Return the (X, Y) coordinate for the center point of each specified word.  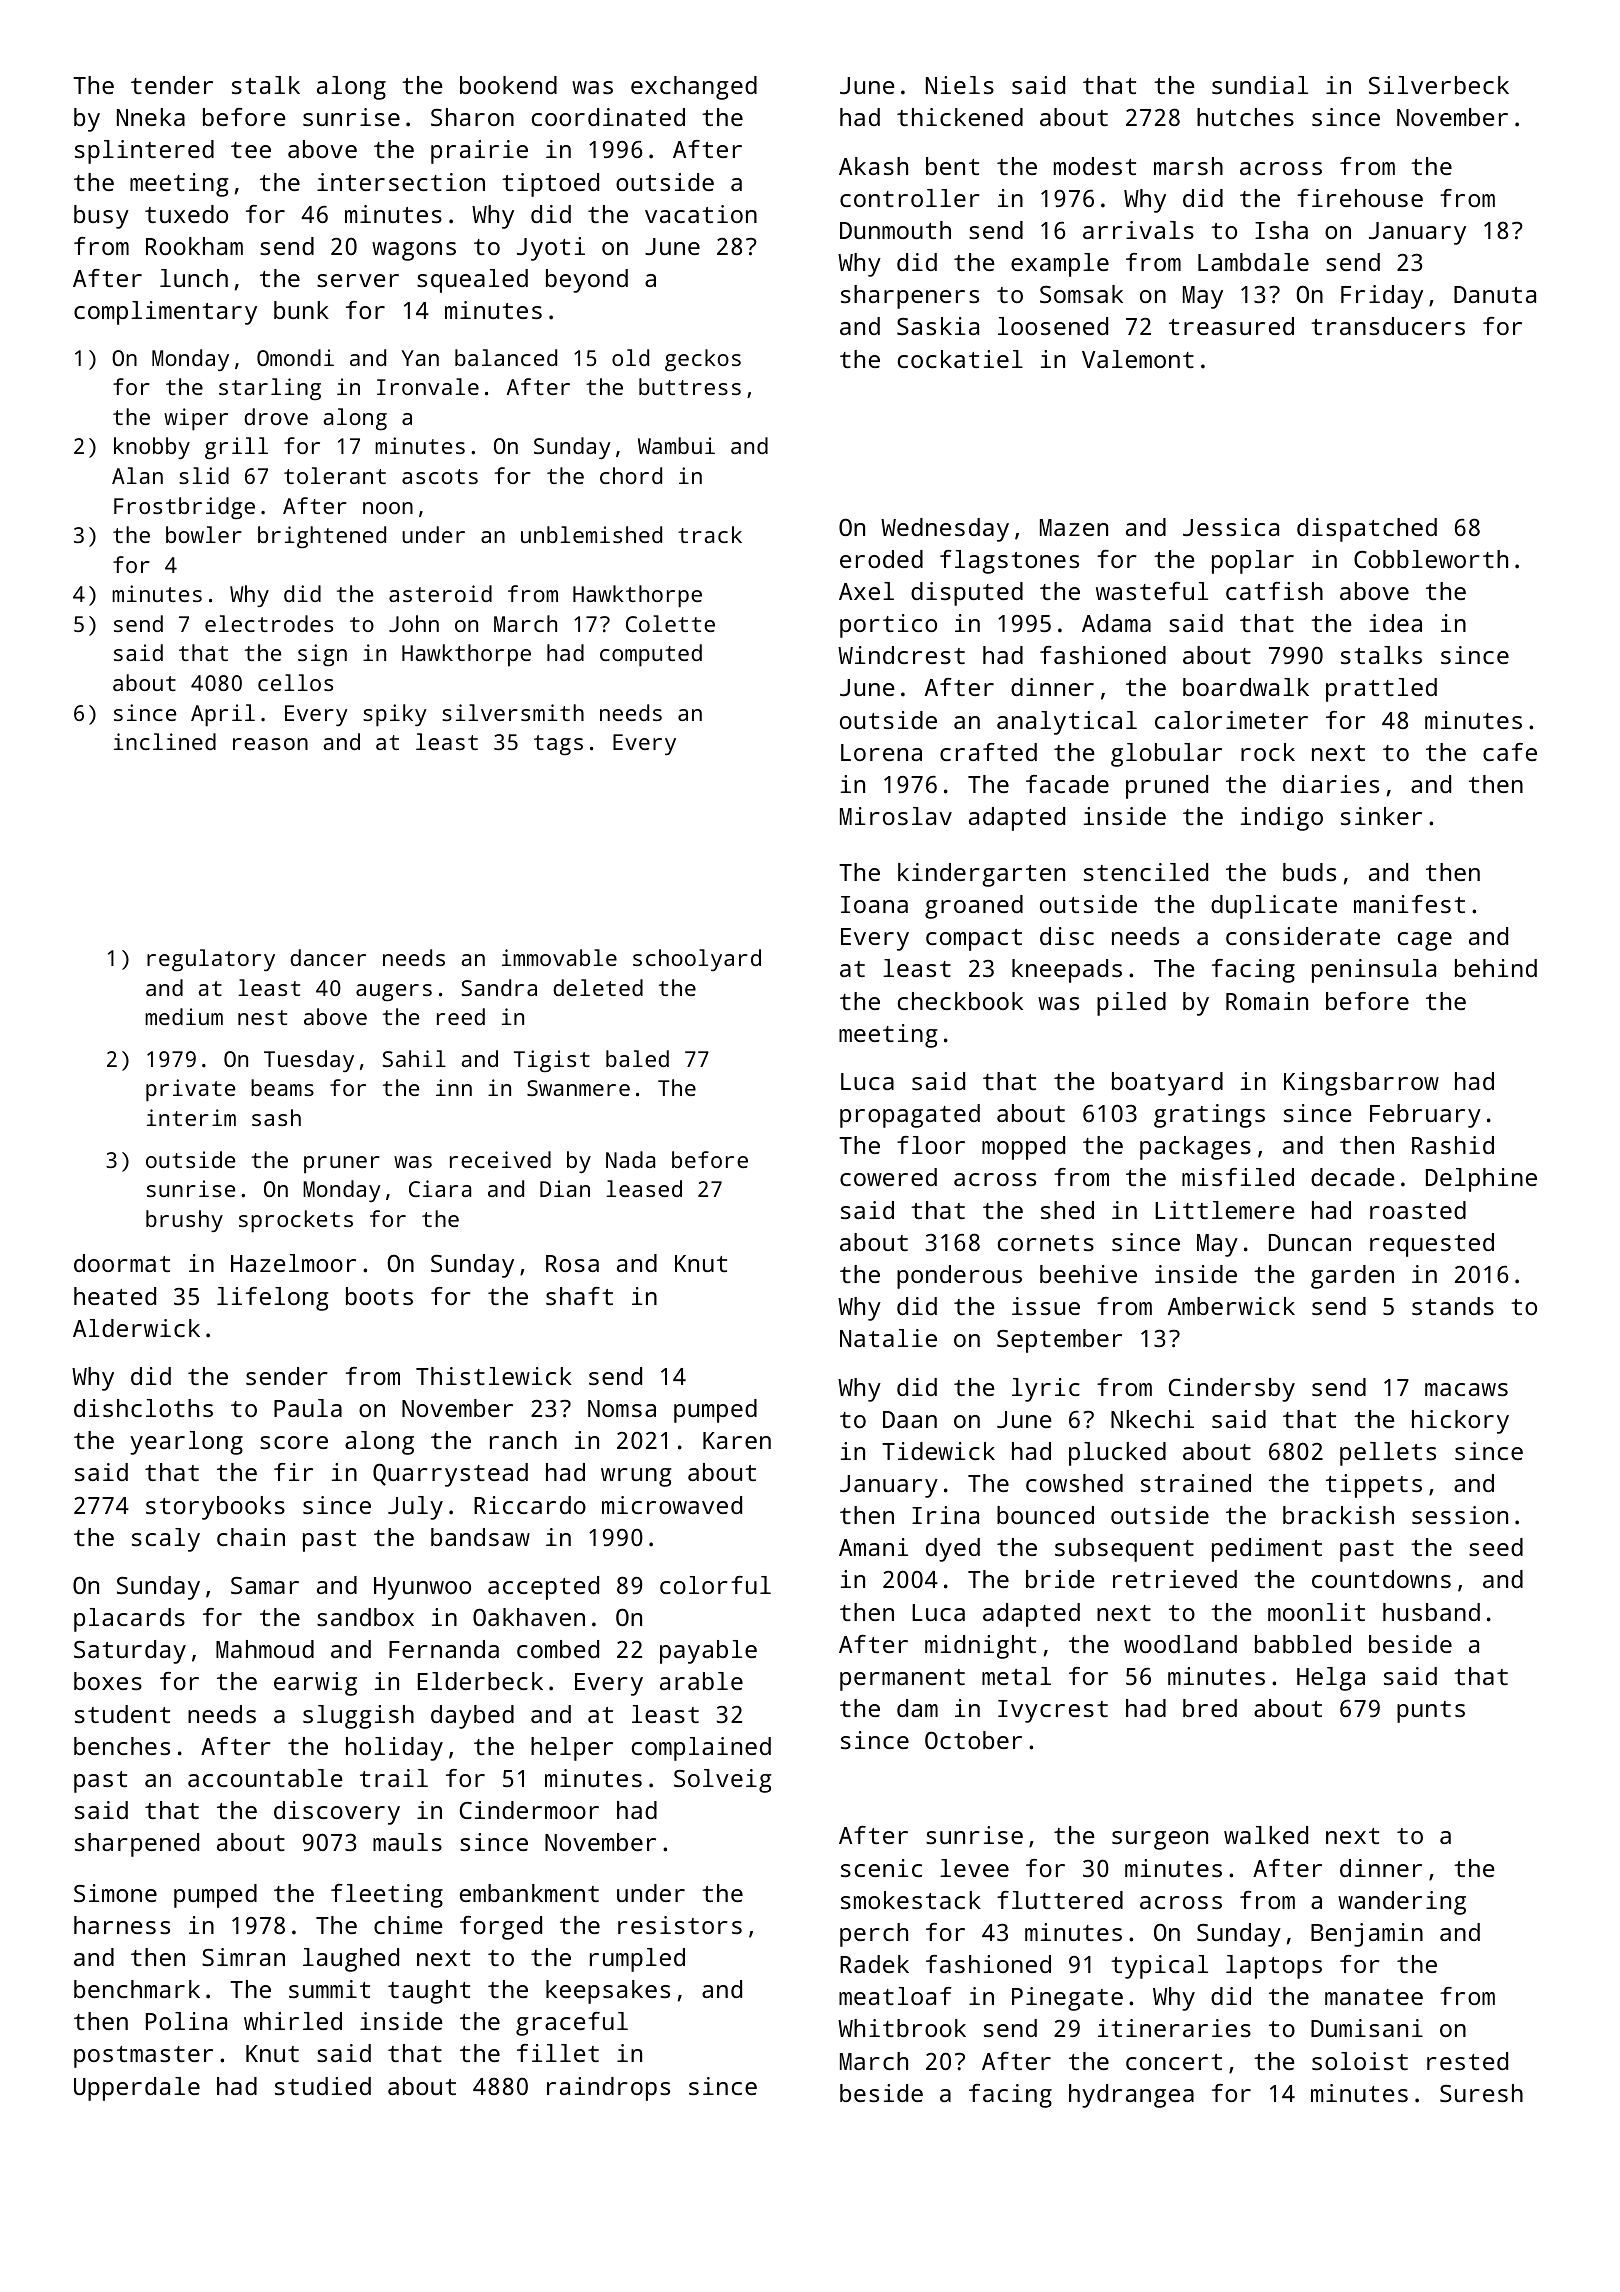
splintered (144, 152)
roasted (1418, 1210)
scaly (166, 1540)
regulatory (211, 960)
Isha (1281, 230)
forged (501, 1928)
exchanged (694, 88)
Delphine (1481, 1180)
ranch (523, 1440)
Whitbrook (902, 2028)
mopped (1023, 1148)
